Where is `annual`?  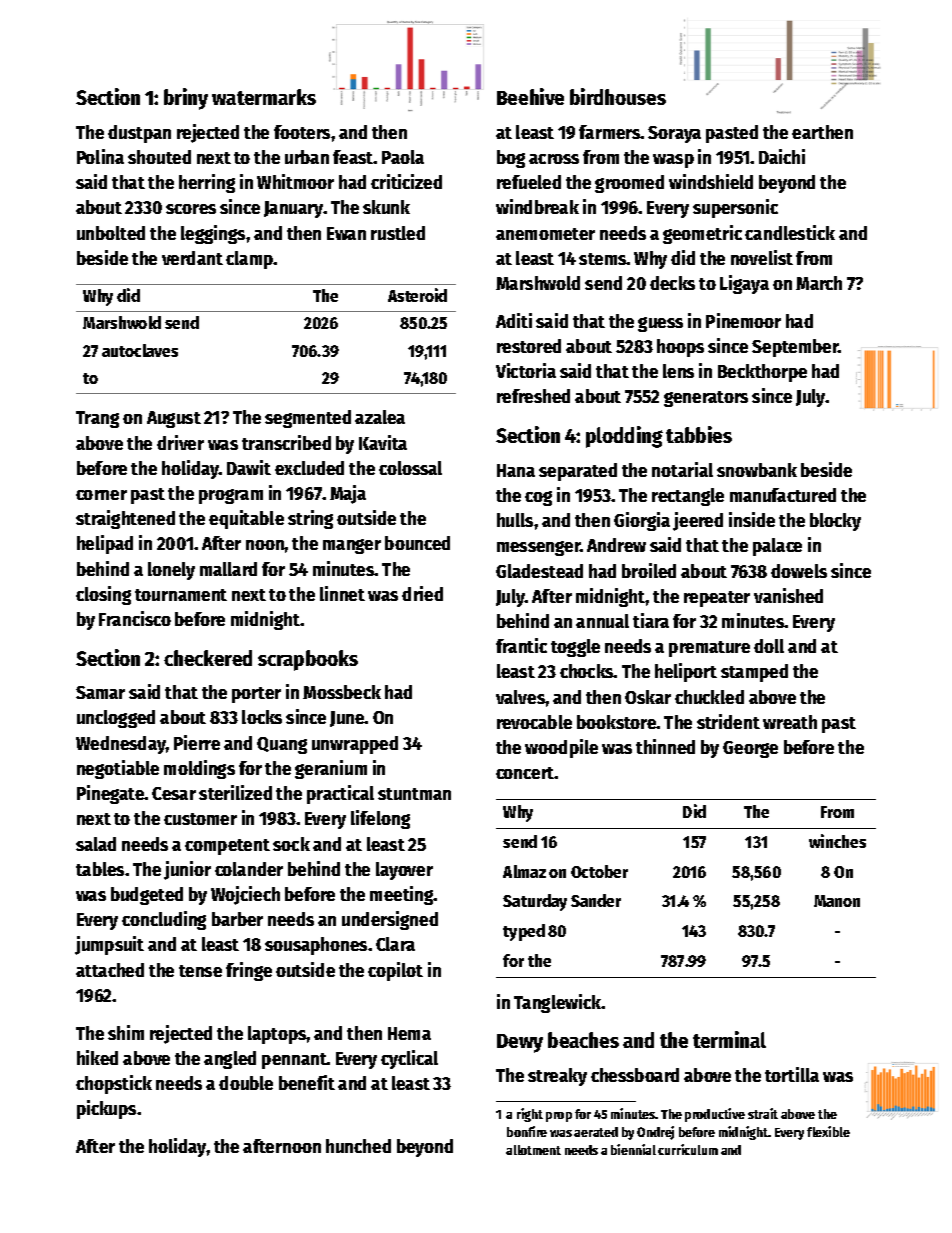
annual is located at coordinates (602, 621).
